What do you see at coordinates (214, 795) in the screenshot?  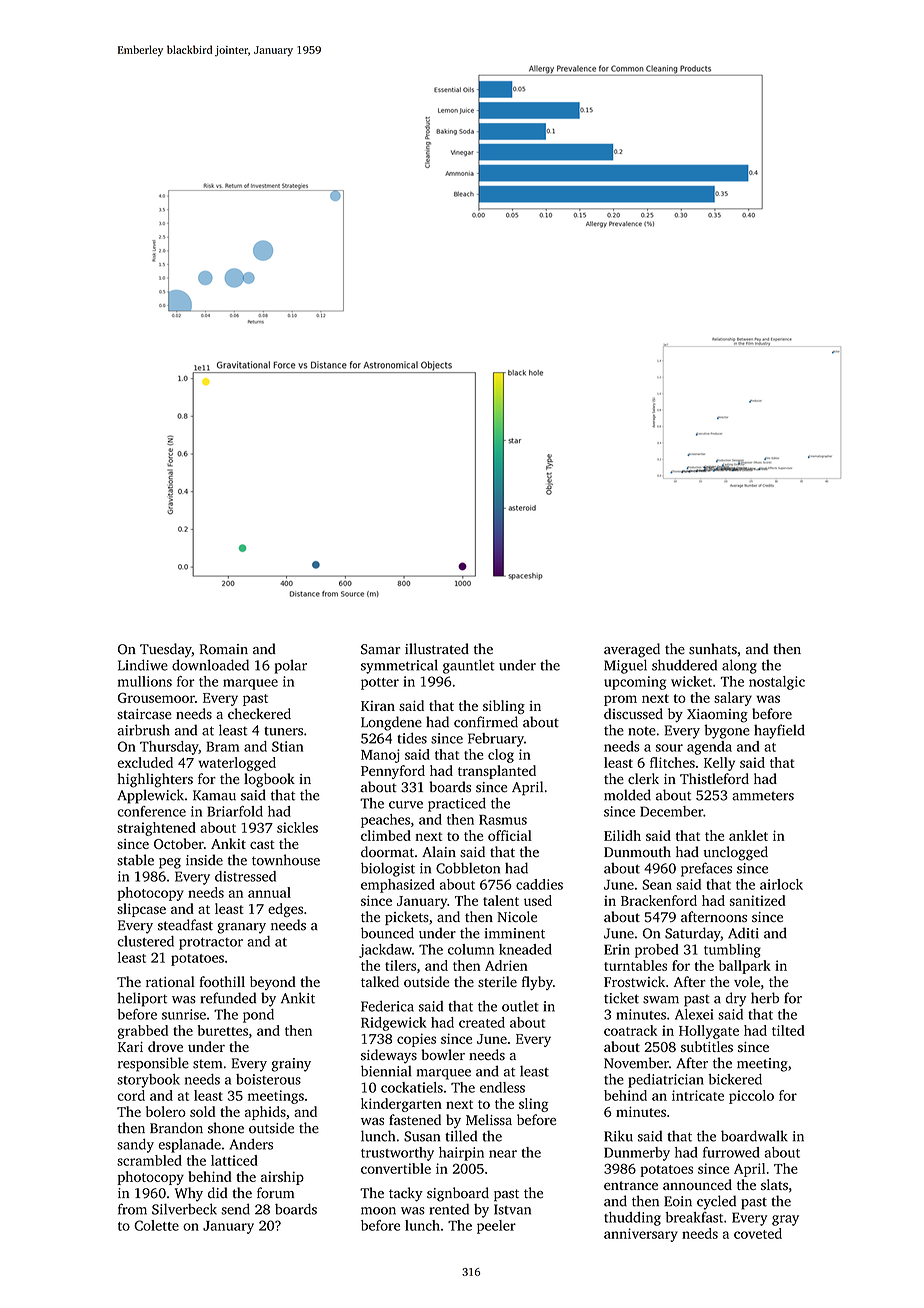 I see `Kamau` at bounding box center [214, 795].
